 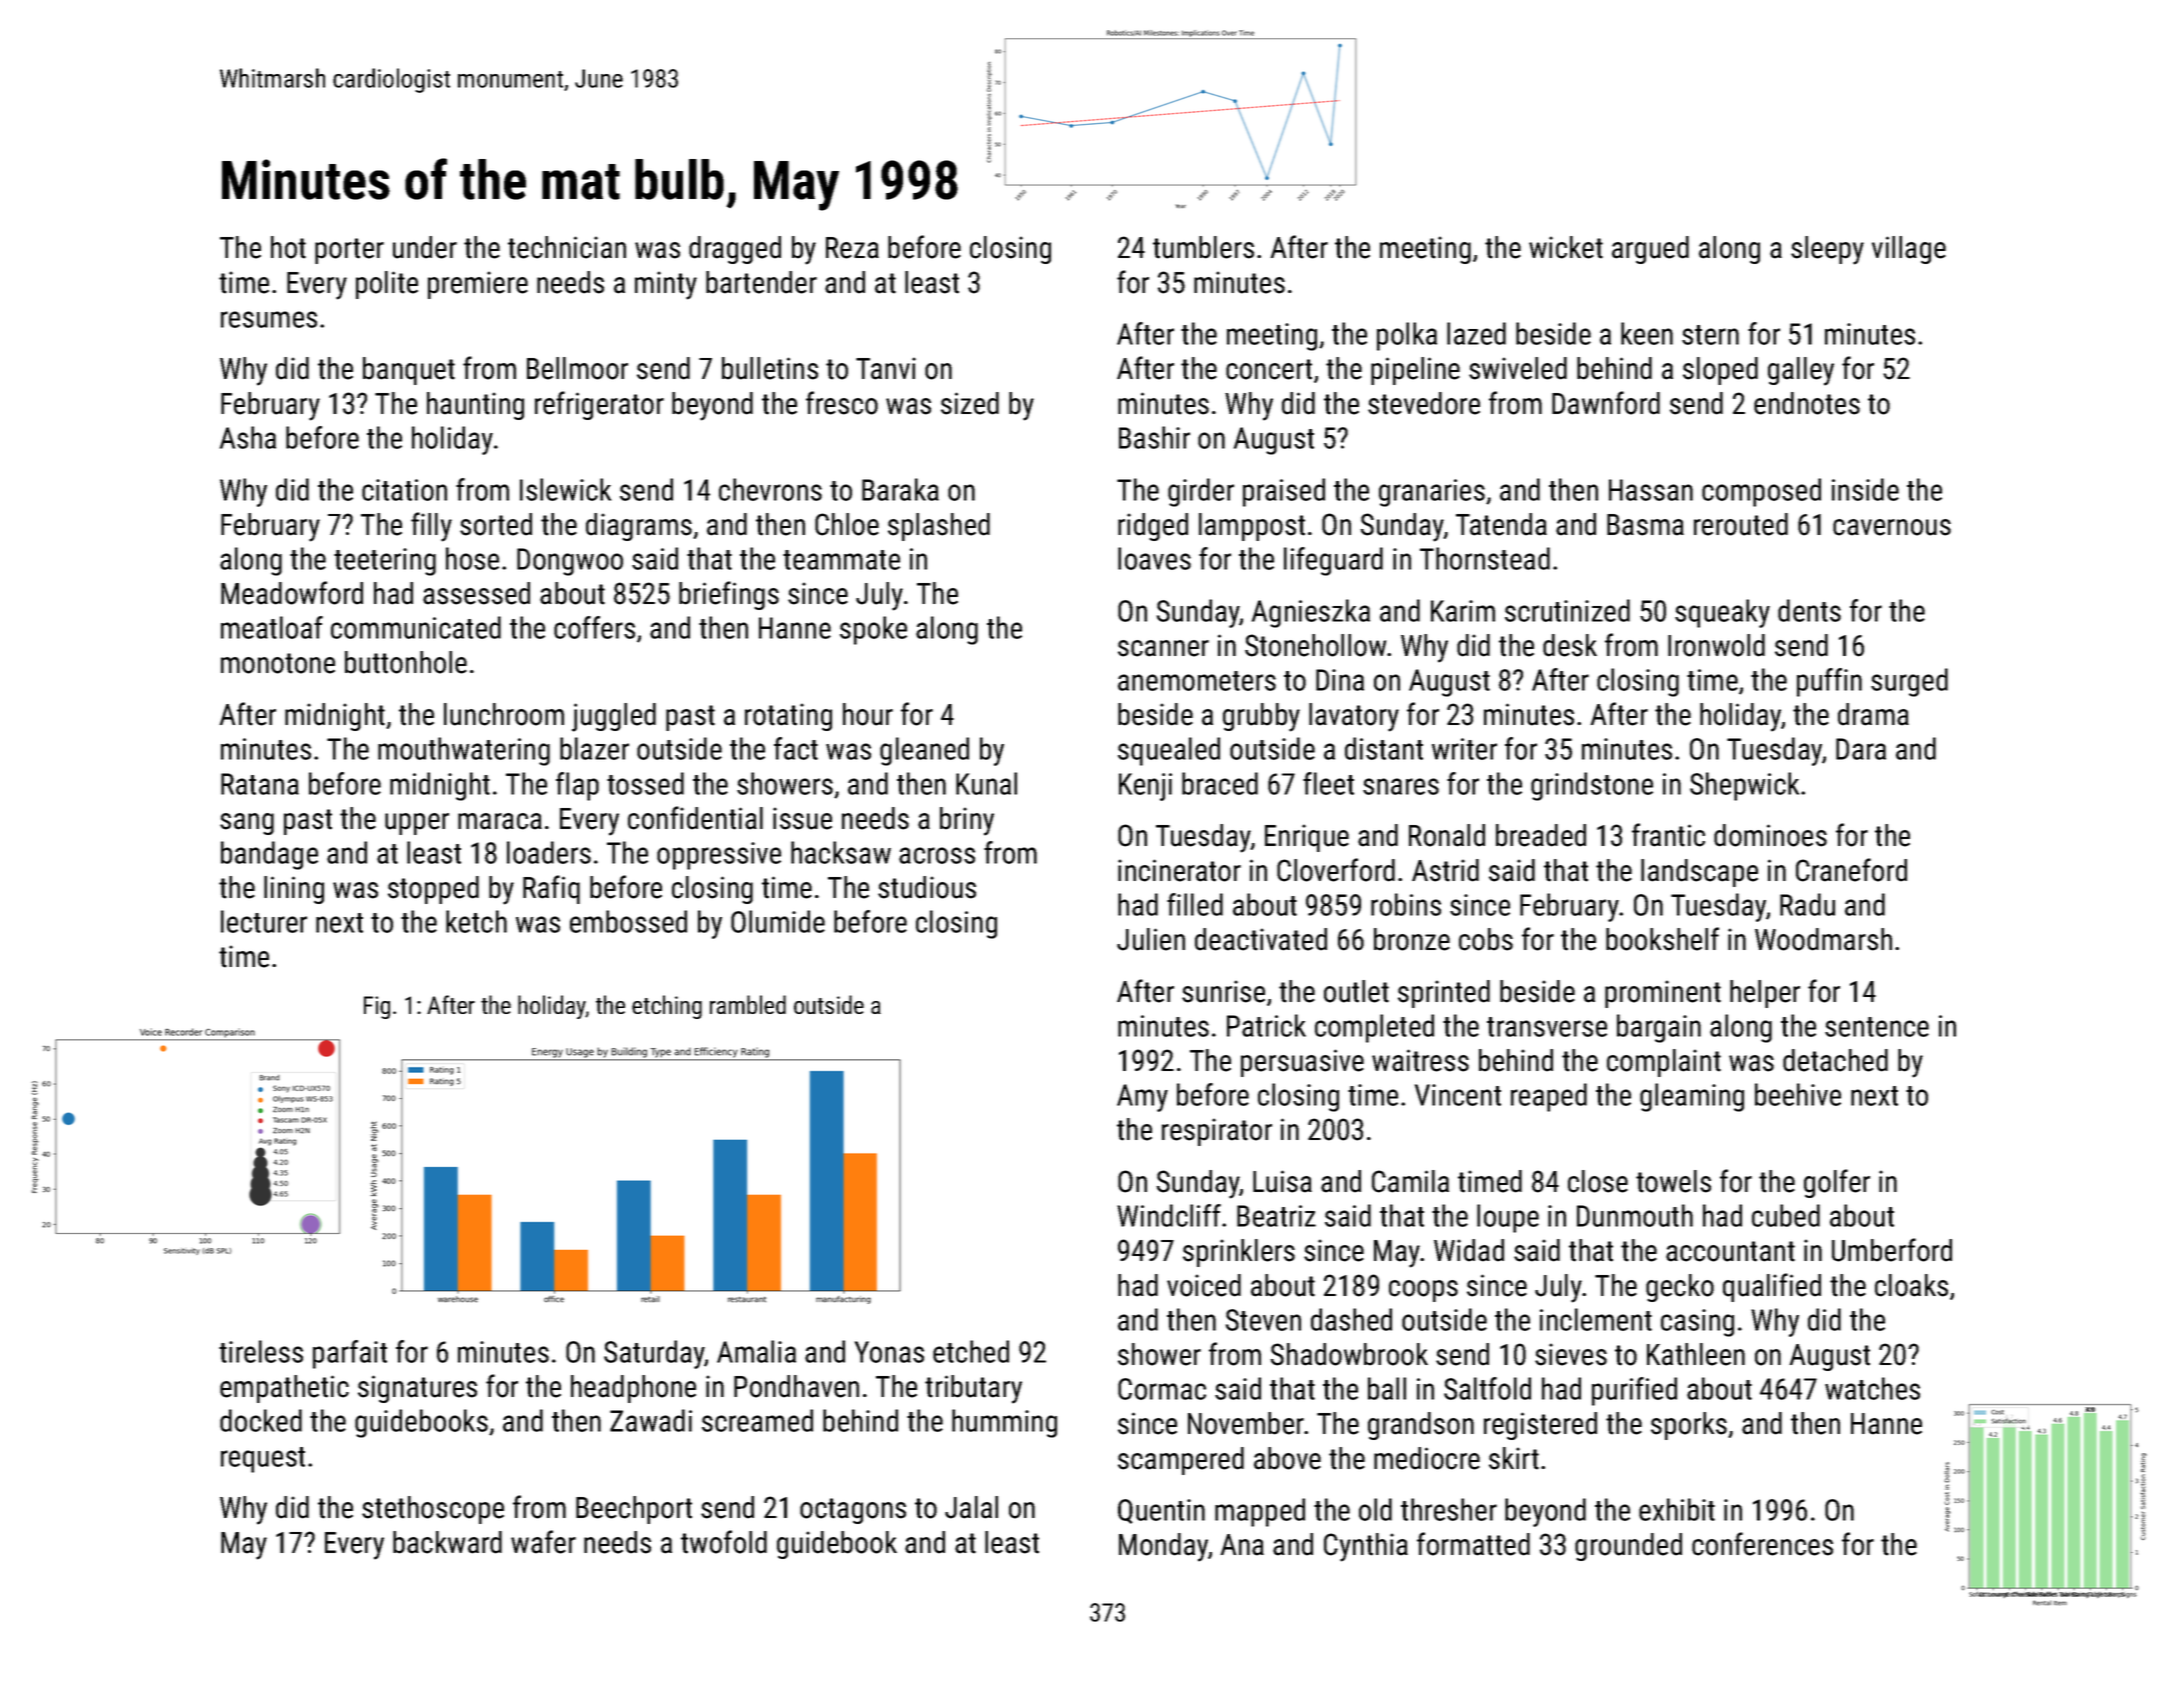 What do you see at coordinates (567, 247) in the screenshot?
I see `technician` at bounding box center [567, 247].
